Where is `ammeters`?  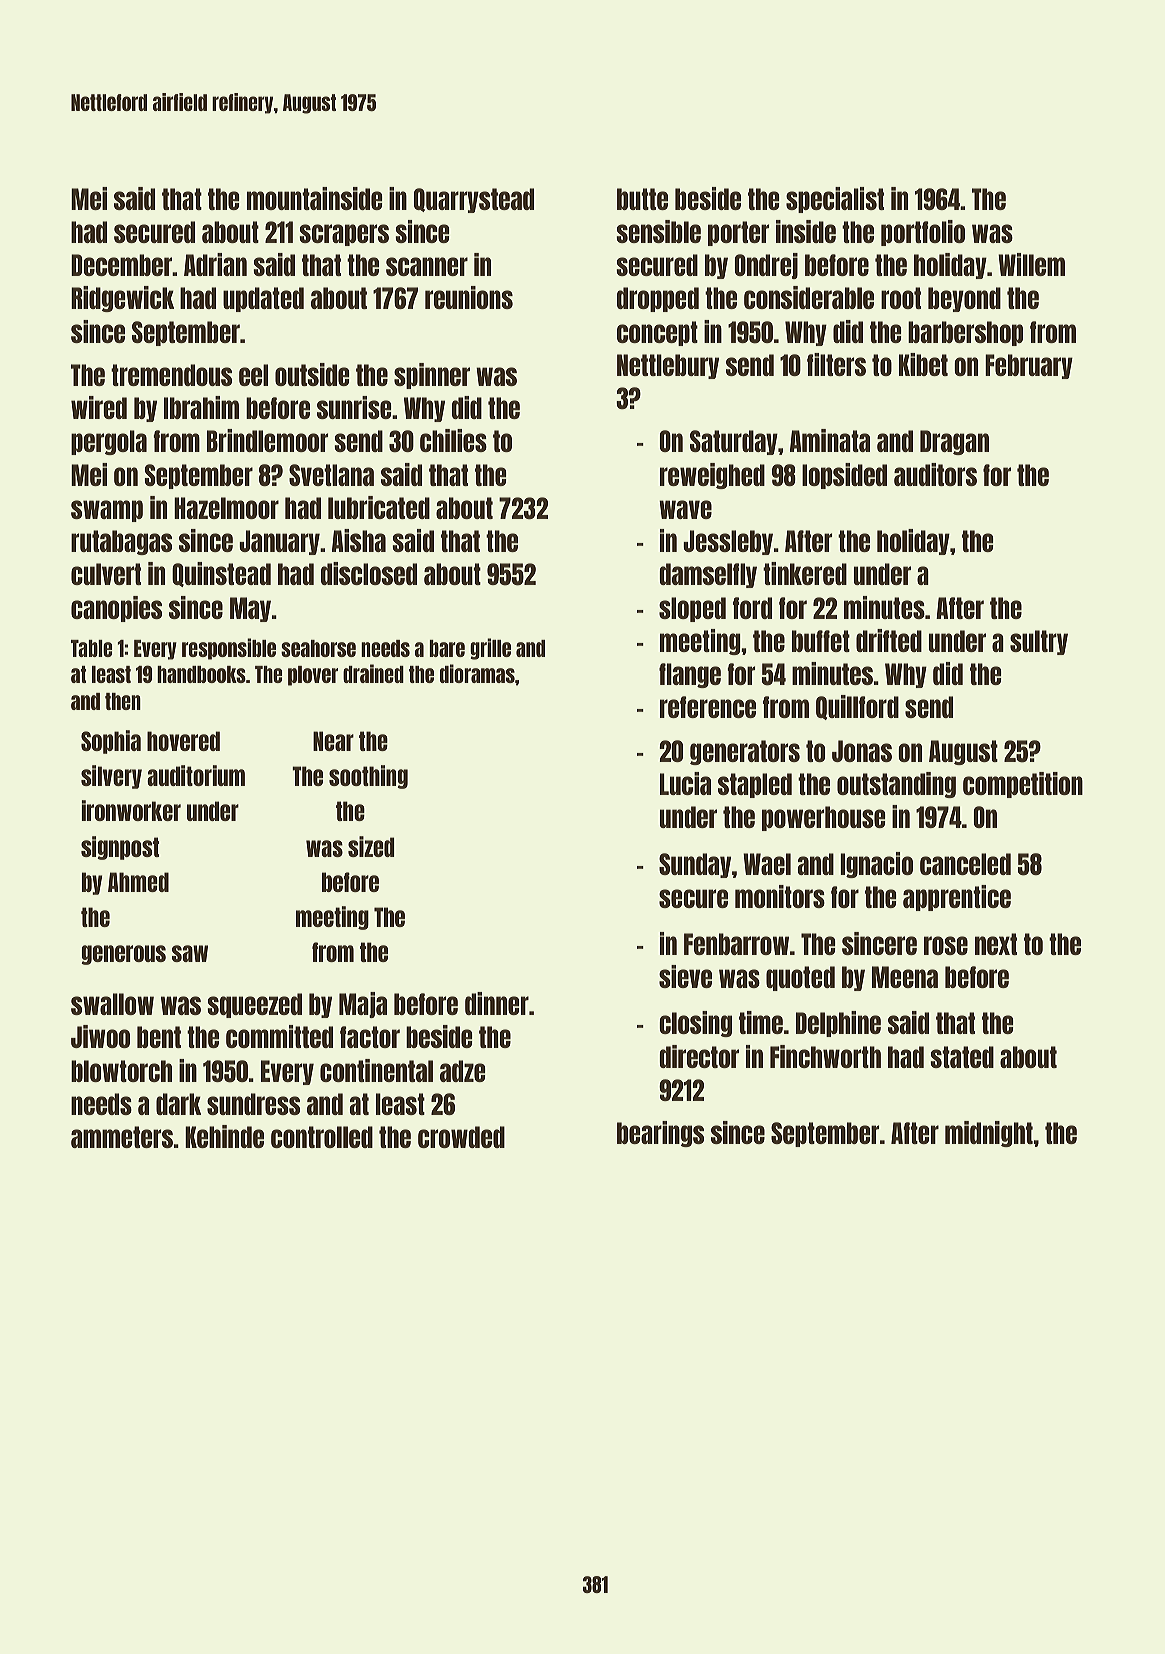 ammeters is located at coordinates (122, 1137).
